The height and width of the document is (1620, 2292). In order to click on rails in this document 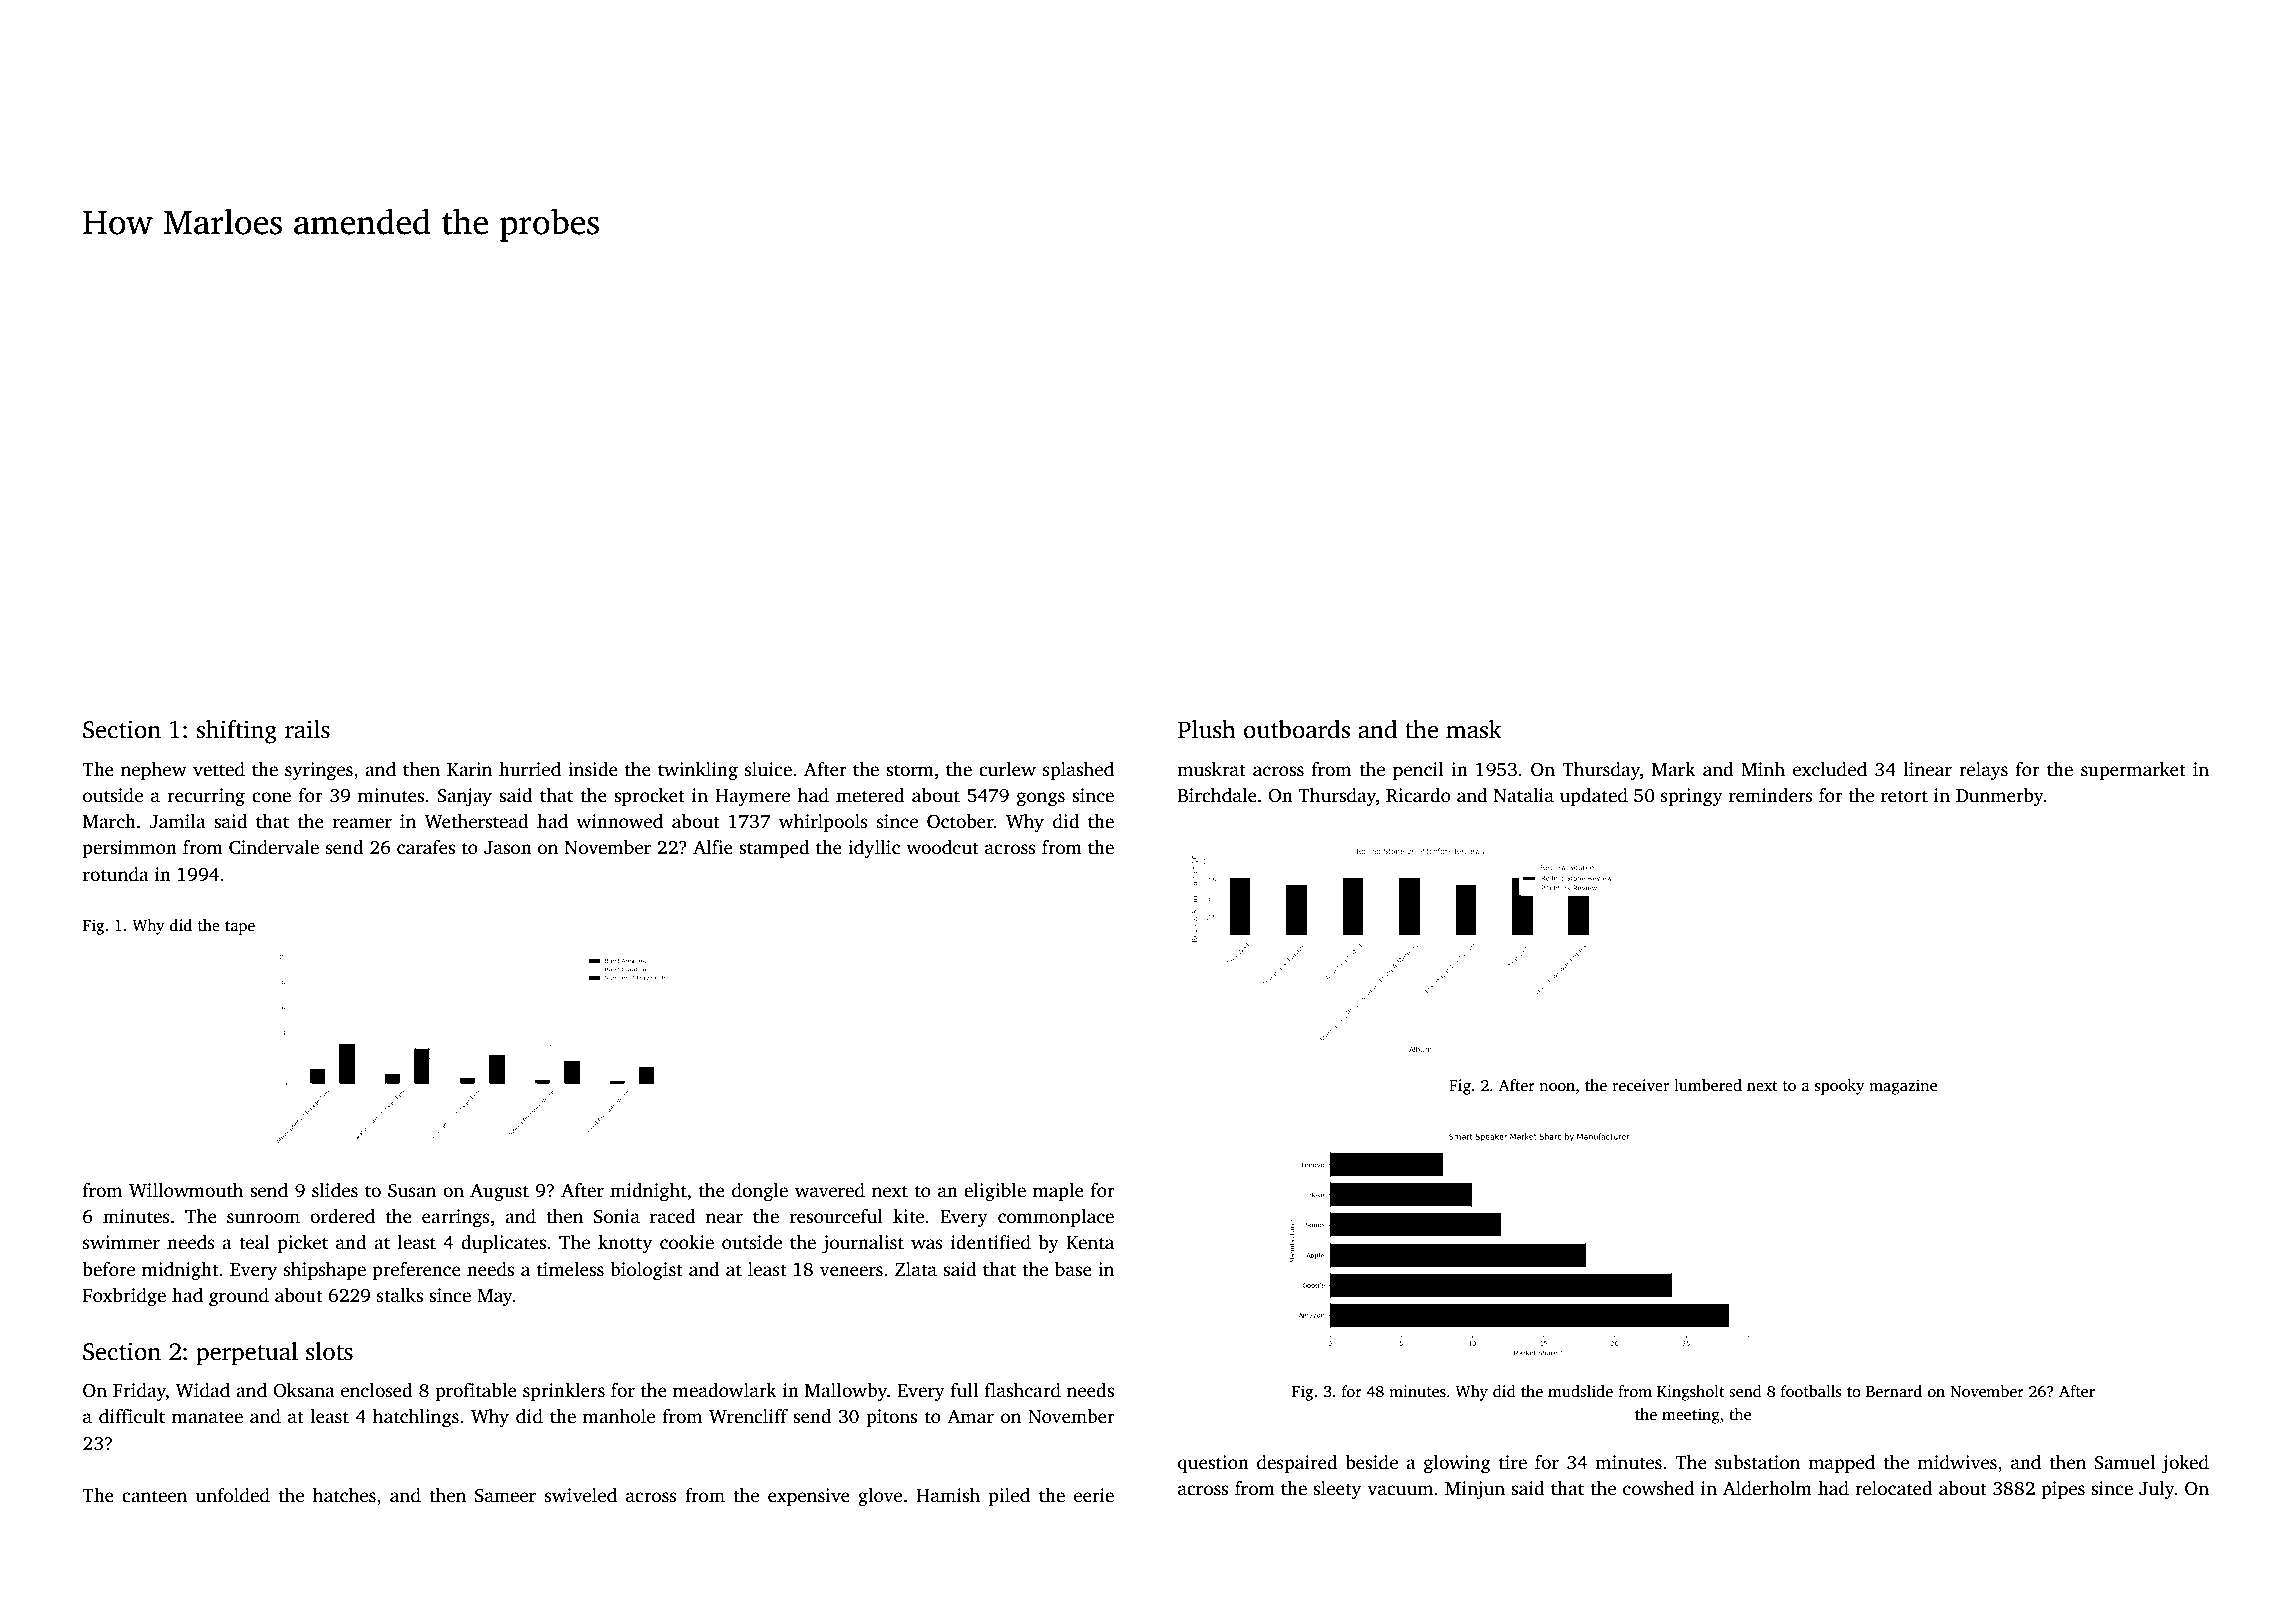, I will do `click(307, 729)`.
